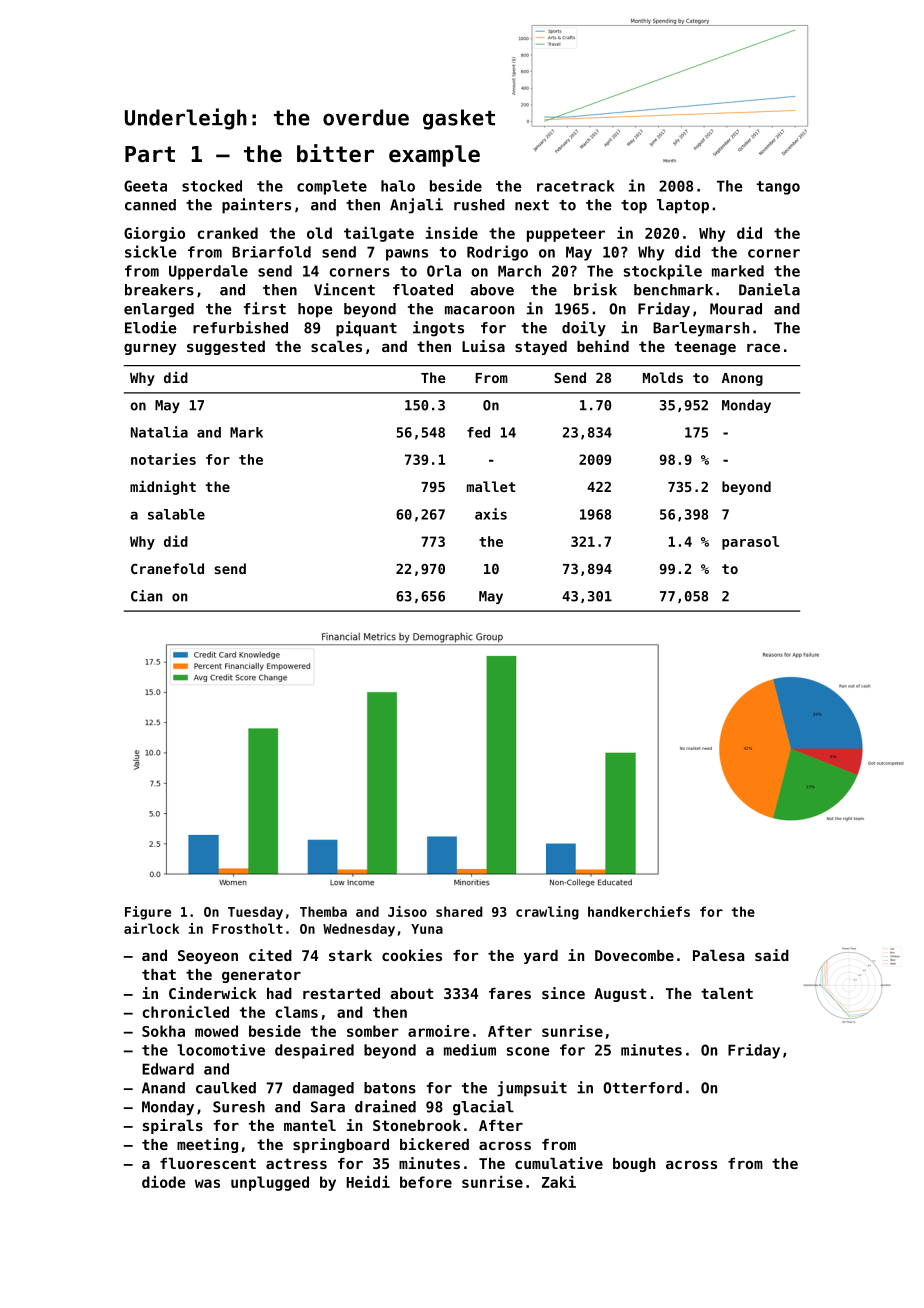 The image size is (924, 1308). I want to click on painters, so click(256, 206).
